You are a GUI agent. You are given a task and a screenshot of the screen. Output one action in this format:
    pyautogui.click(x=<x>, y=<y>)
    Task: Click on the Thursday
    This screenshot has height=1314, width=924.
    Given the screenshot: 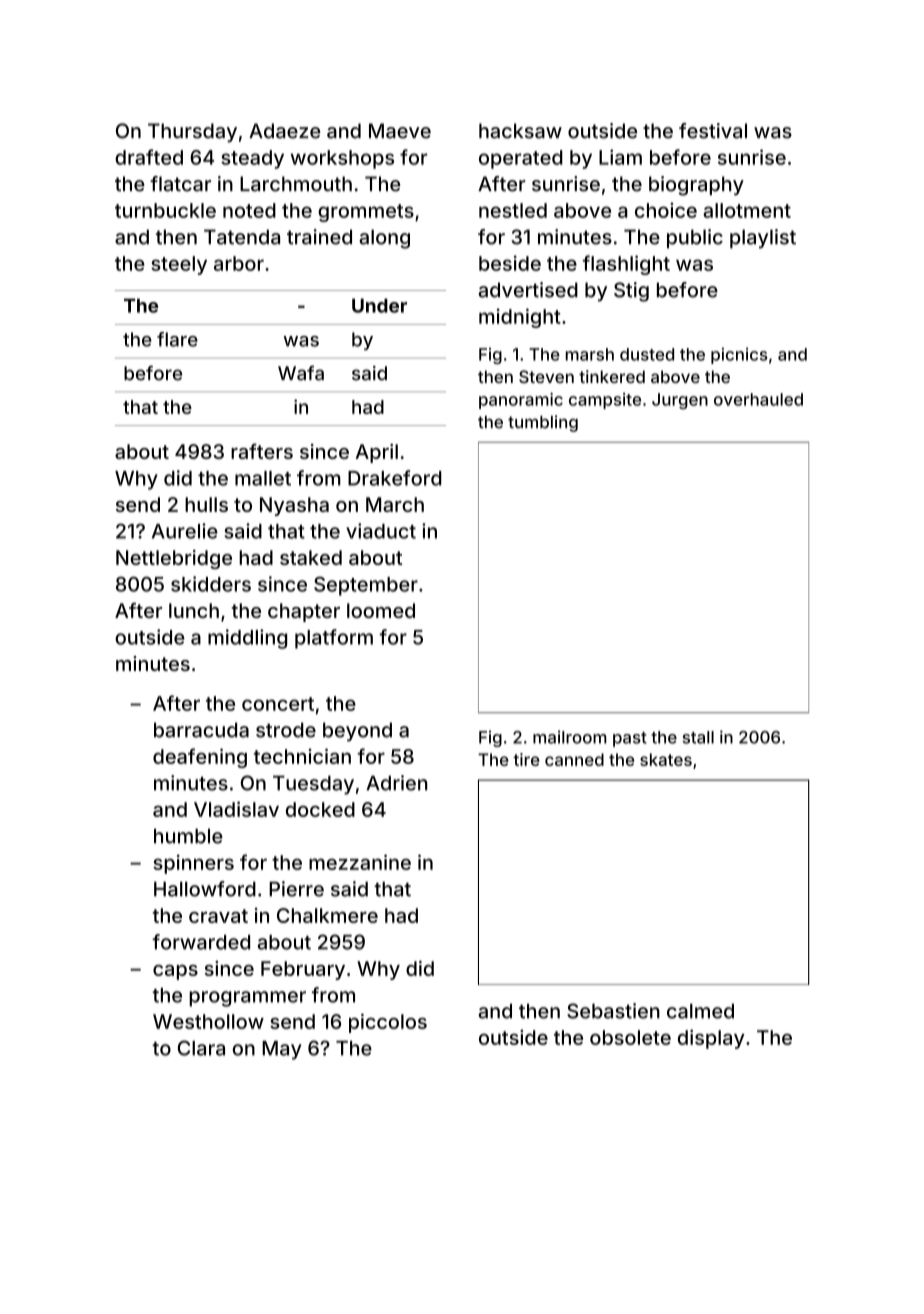 What is the action you would take?
    pyautogui.click(x=192, y=132)
